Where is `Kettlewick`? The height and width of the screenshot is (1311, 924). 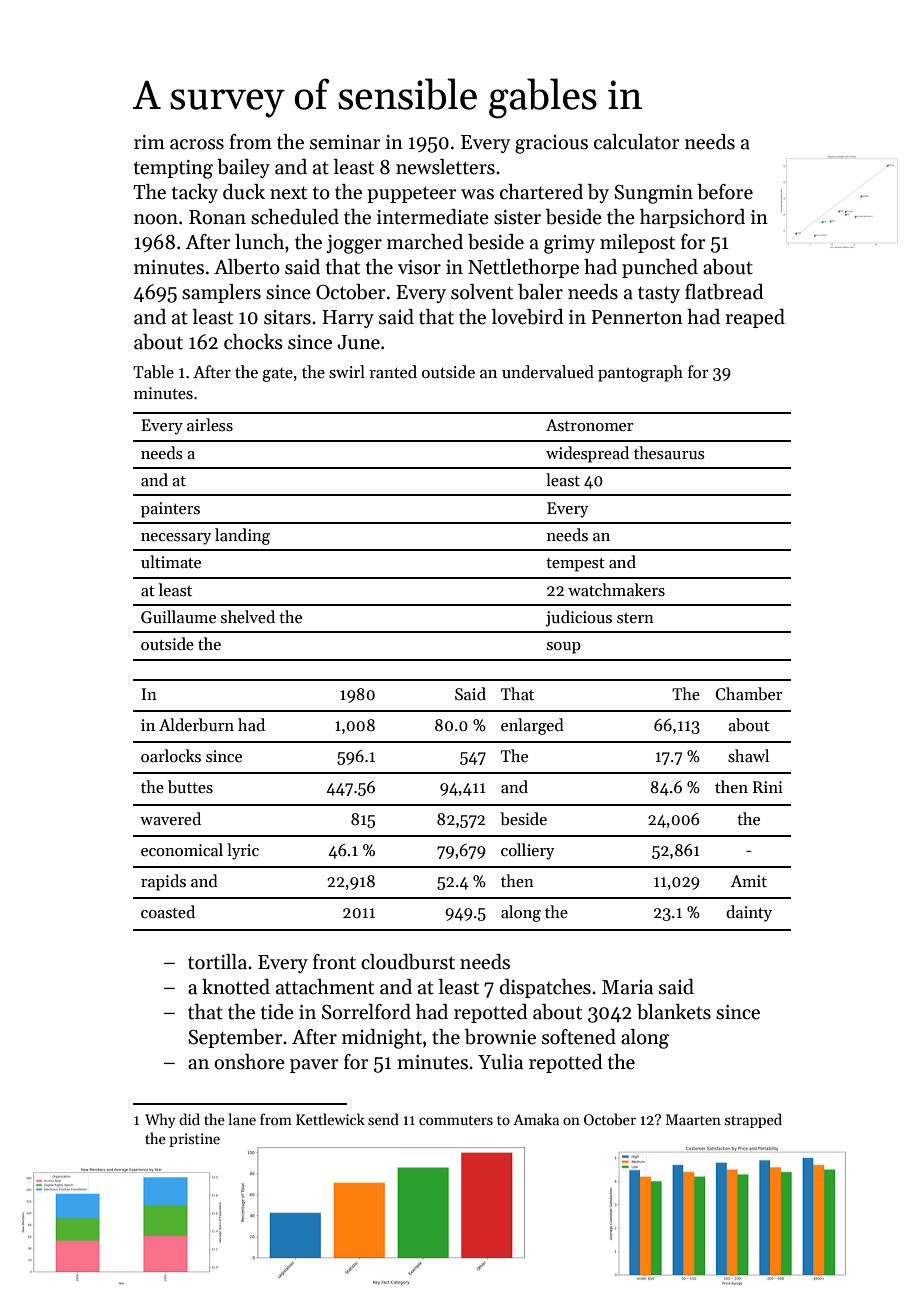 Kettlewick is located at coordinates (330, 1119).
